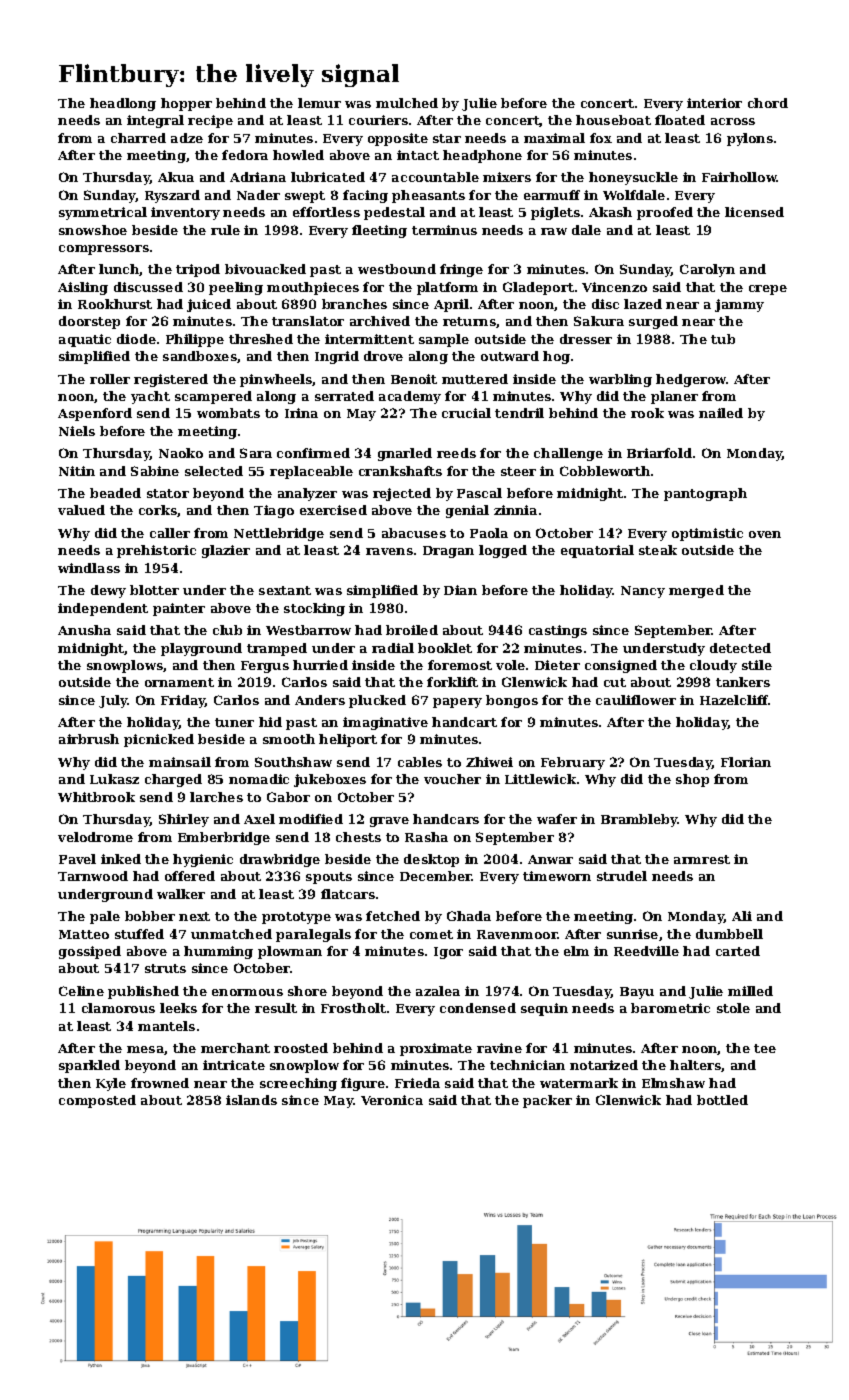  I want to click on charred, so click(138, 138).
